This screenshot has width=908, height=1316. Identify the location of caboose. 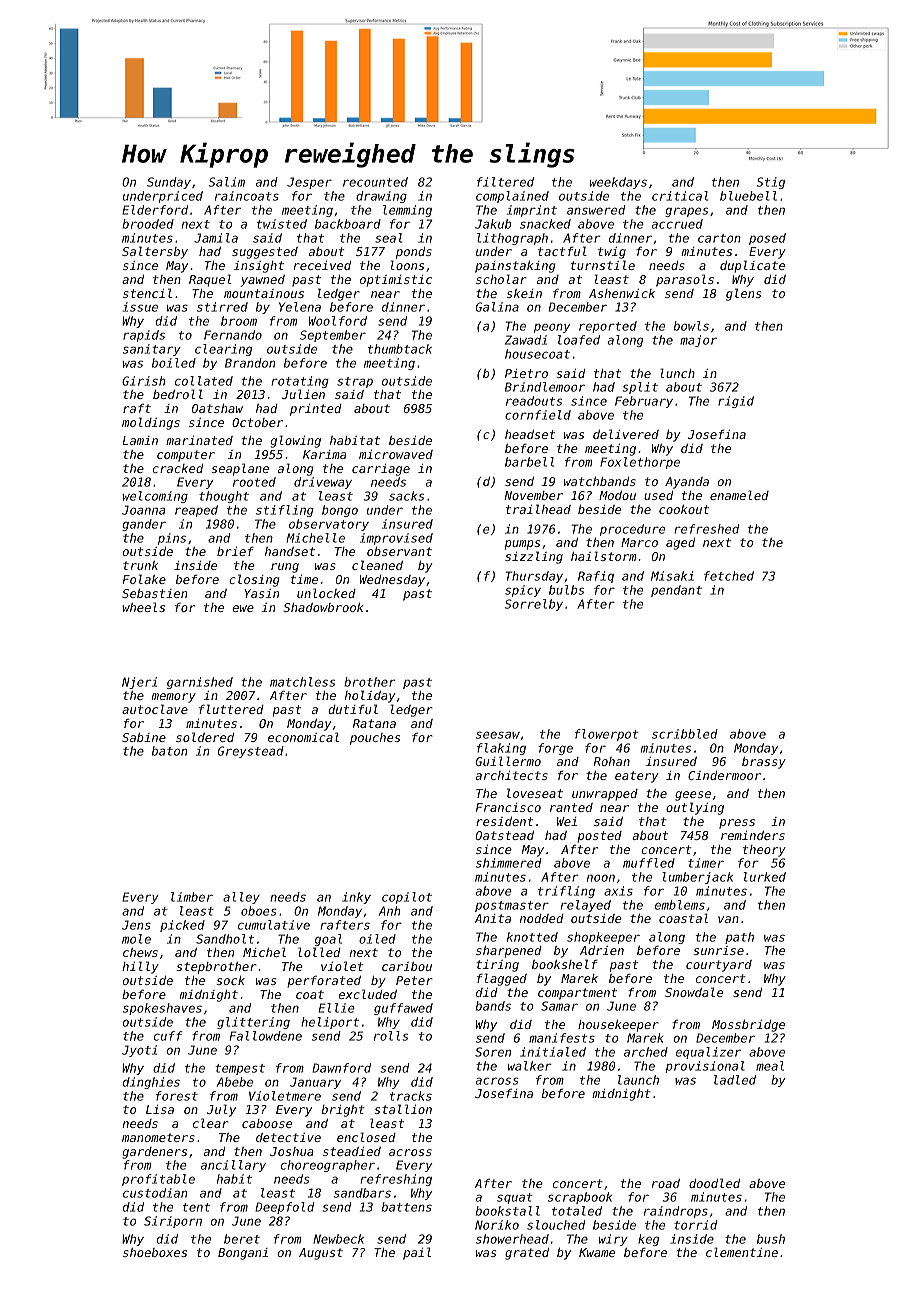
(267, 1123).
